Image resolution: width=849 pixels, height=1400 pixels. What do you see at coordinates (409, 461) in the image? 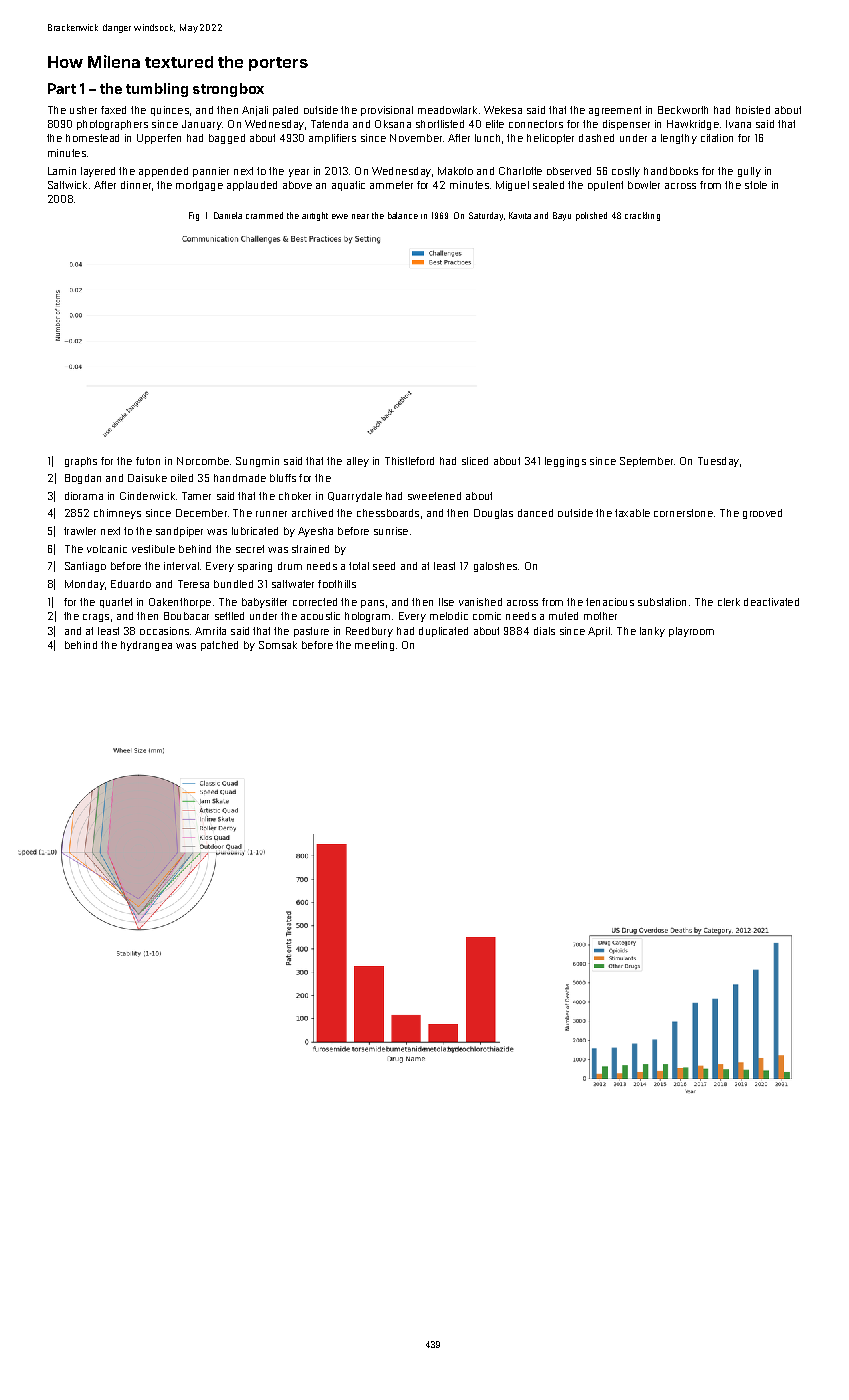
I see `Thistleford` at bounding box center [409, 461].
